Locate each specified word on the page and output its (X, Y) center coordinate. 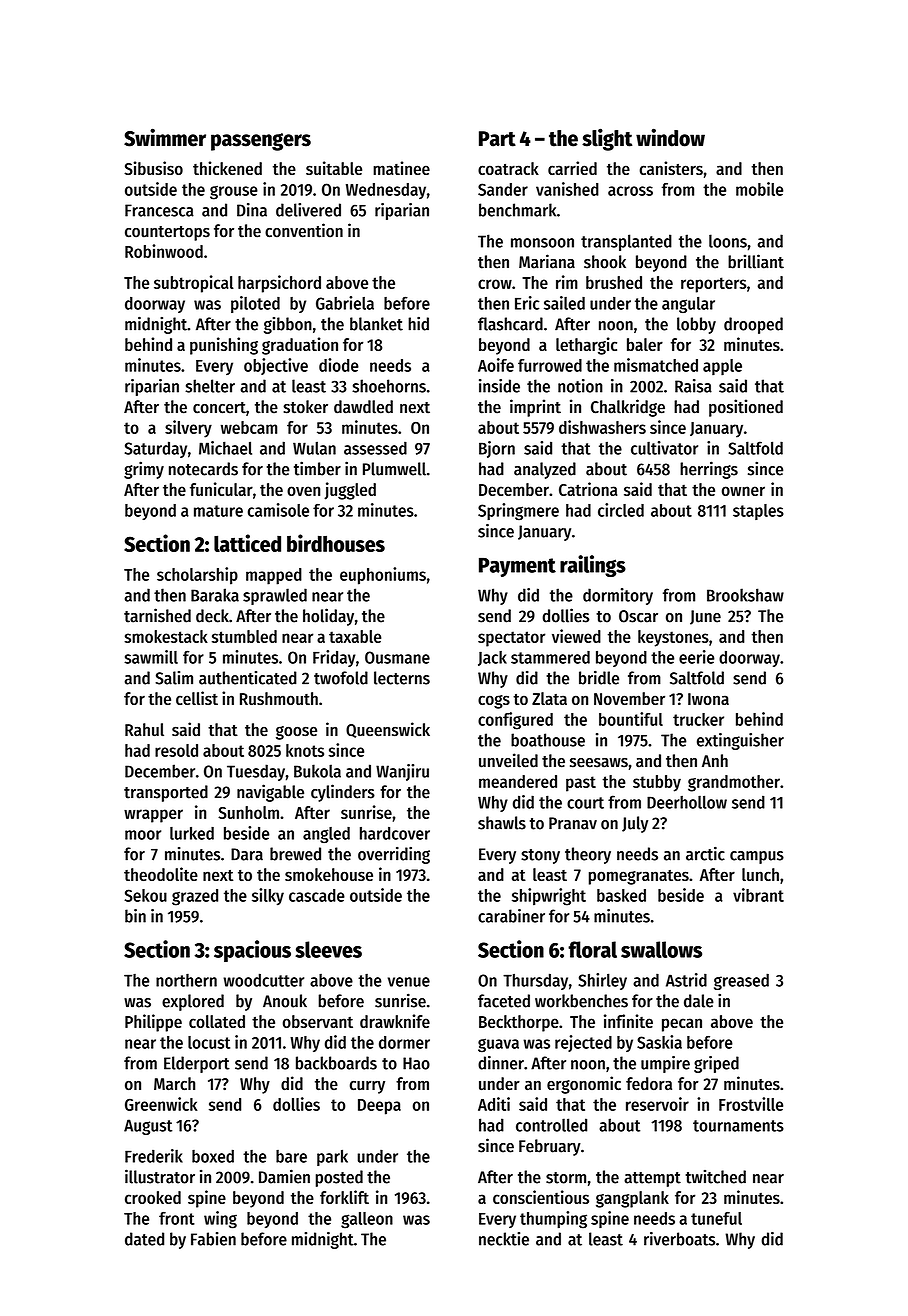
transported (166, 793)
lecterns (402, 678)
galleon (367, 1220)
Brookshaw (745, 595)
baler (645, 344)
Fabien (213, 1239)
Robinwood (164, 251)
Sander (503, 189)
